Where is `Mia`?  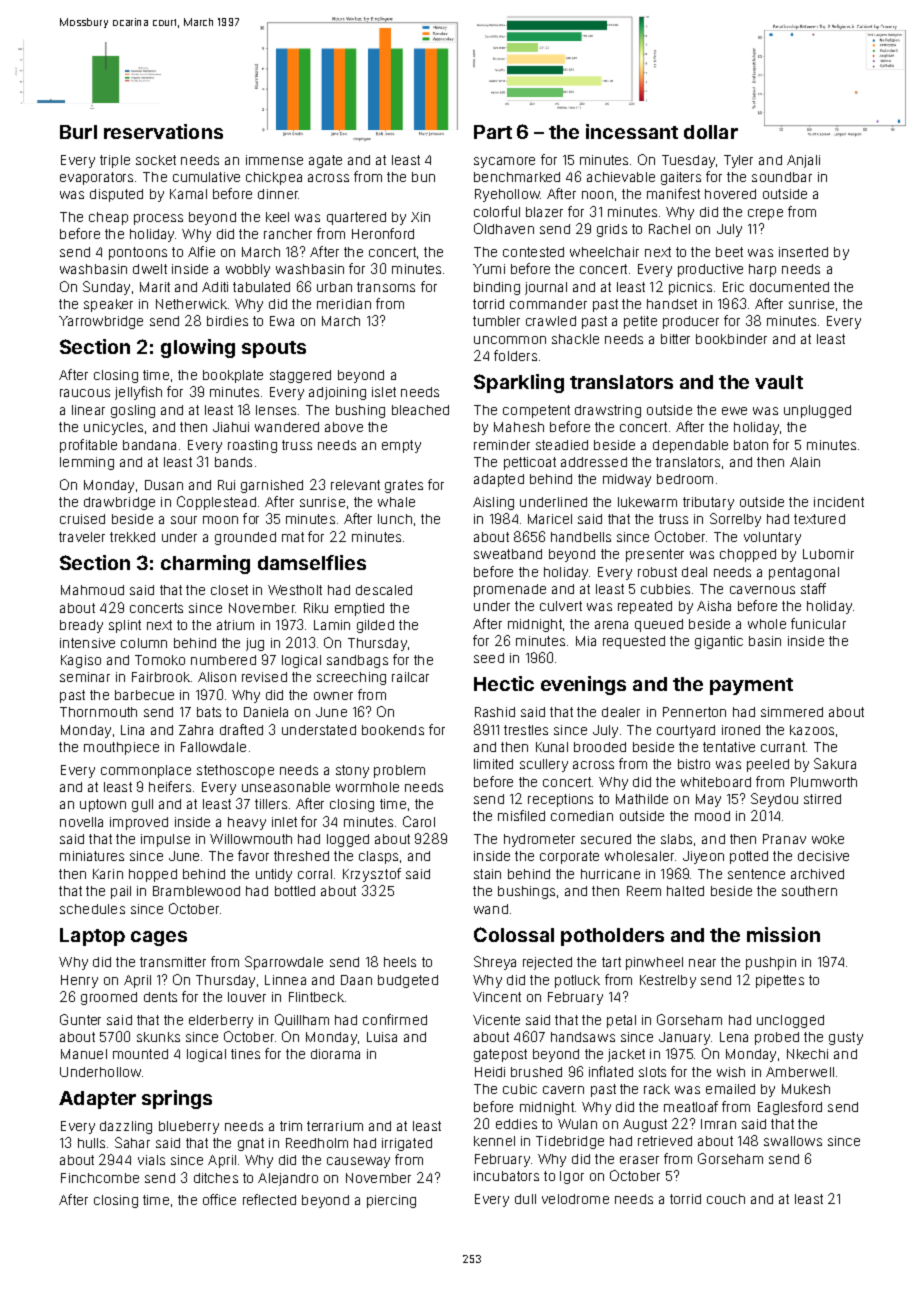
Mia is located at coordinates (586, 641).
